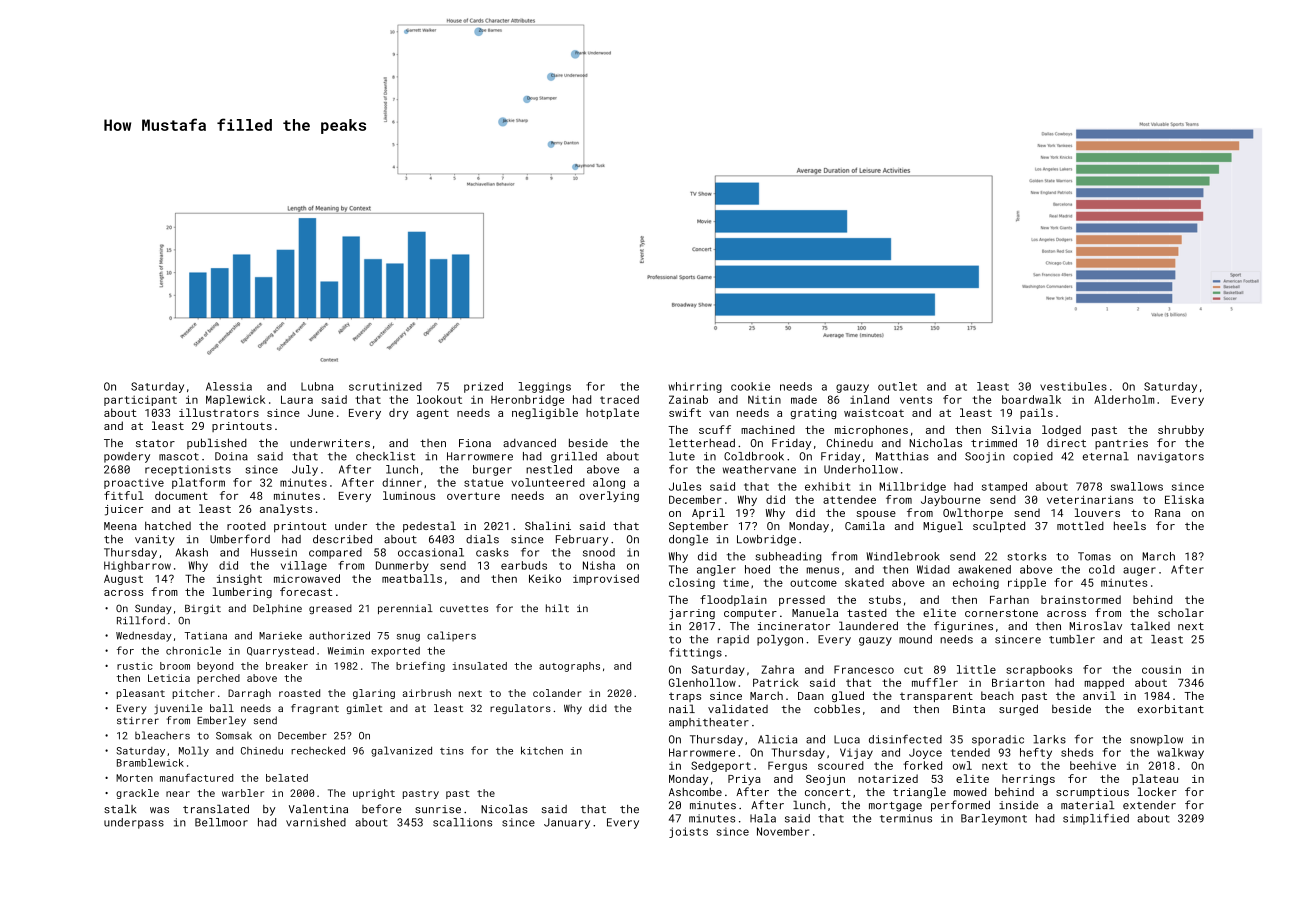  What do you see at coordinates (181, 495) in the screenshot?
I see `document` at bounding box center [181, 495].
